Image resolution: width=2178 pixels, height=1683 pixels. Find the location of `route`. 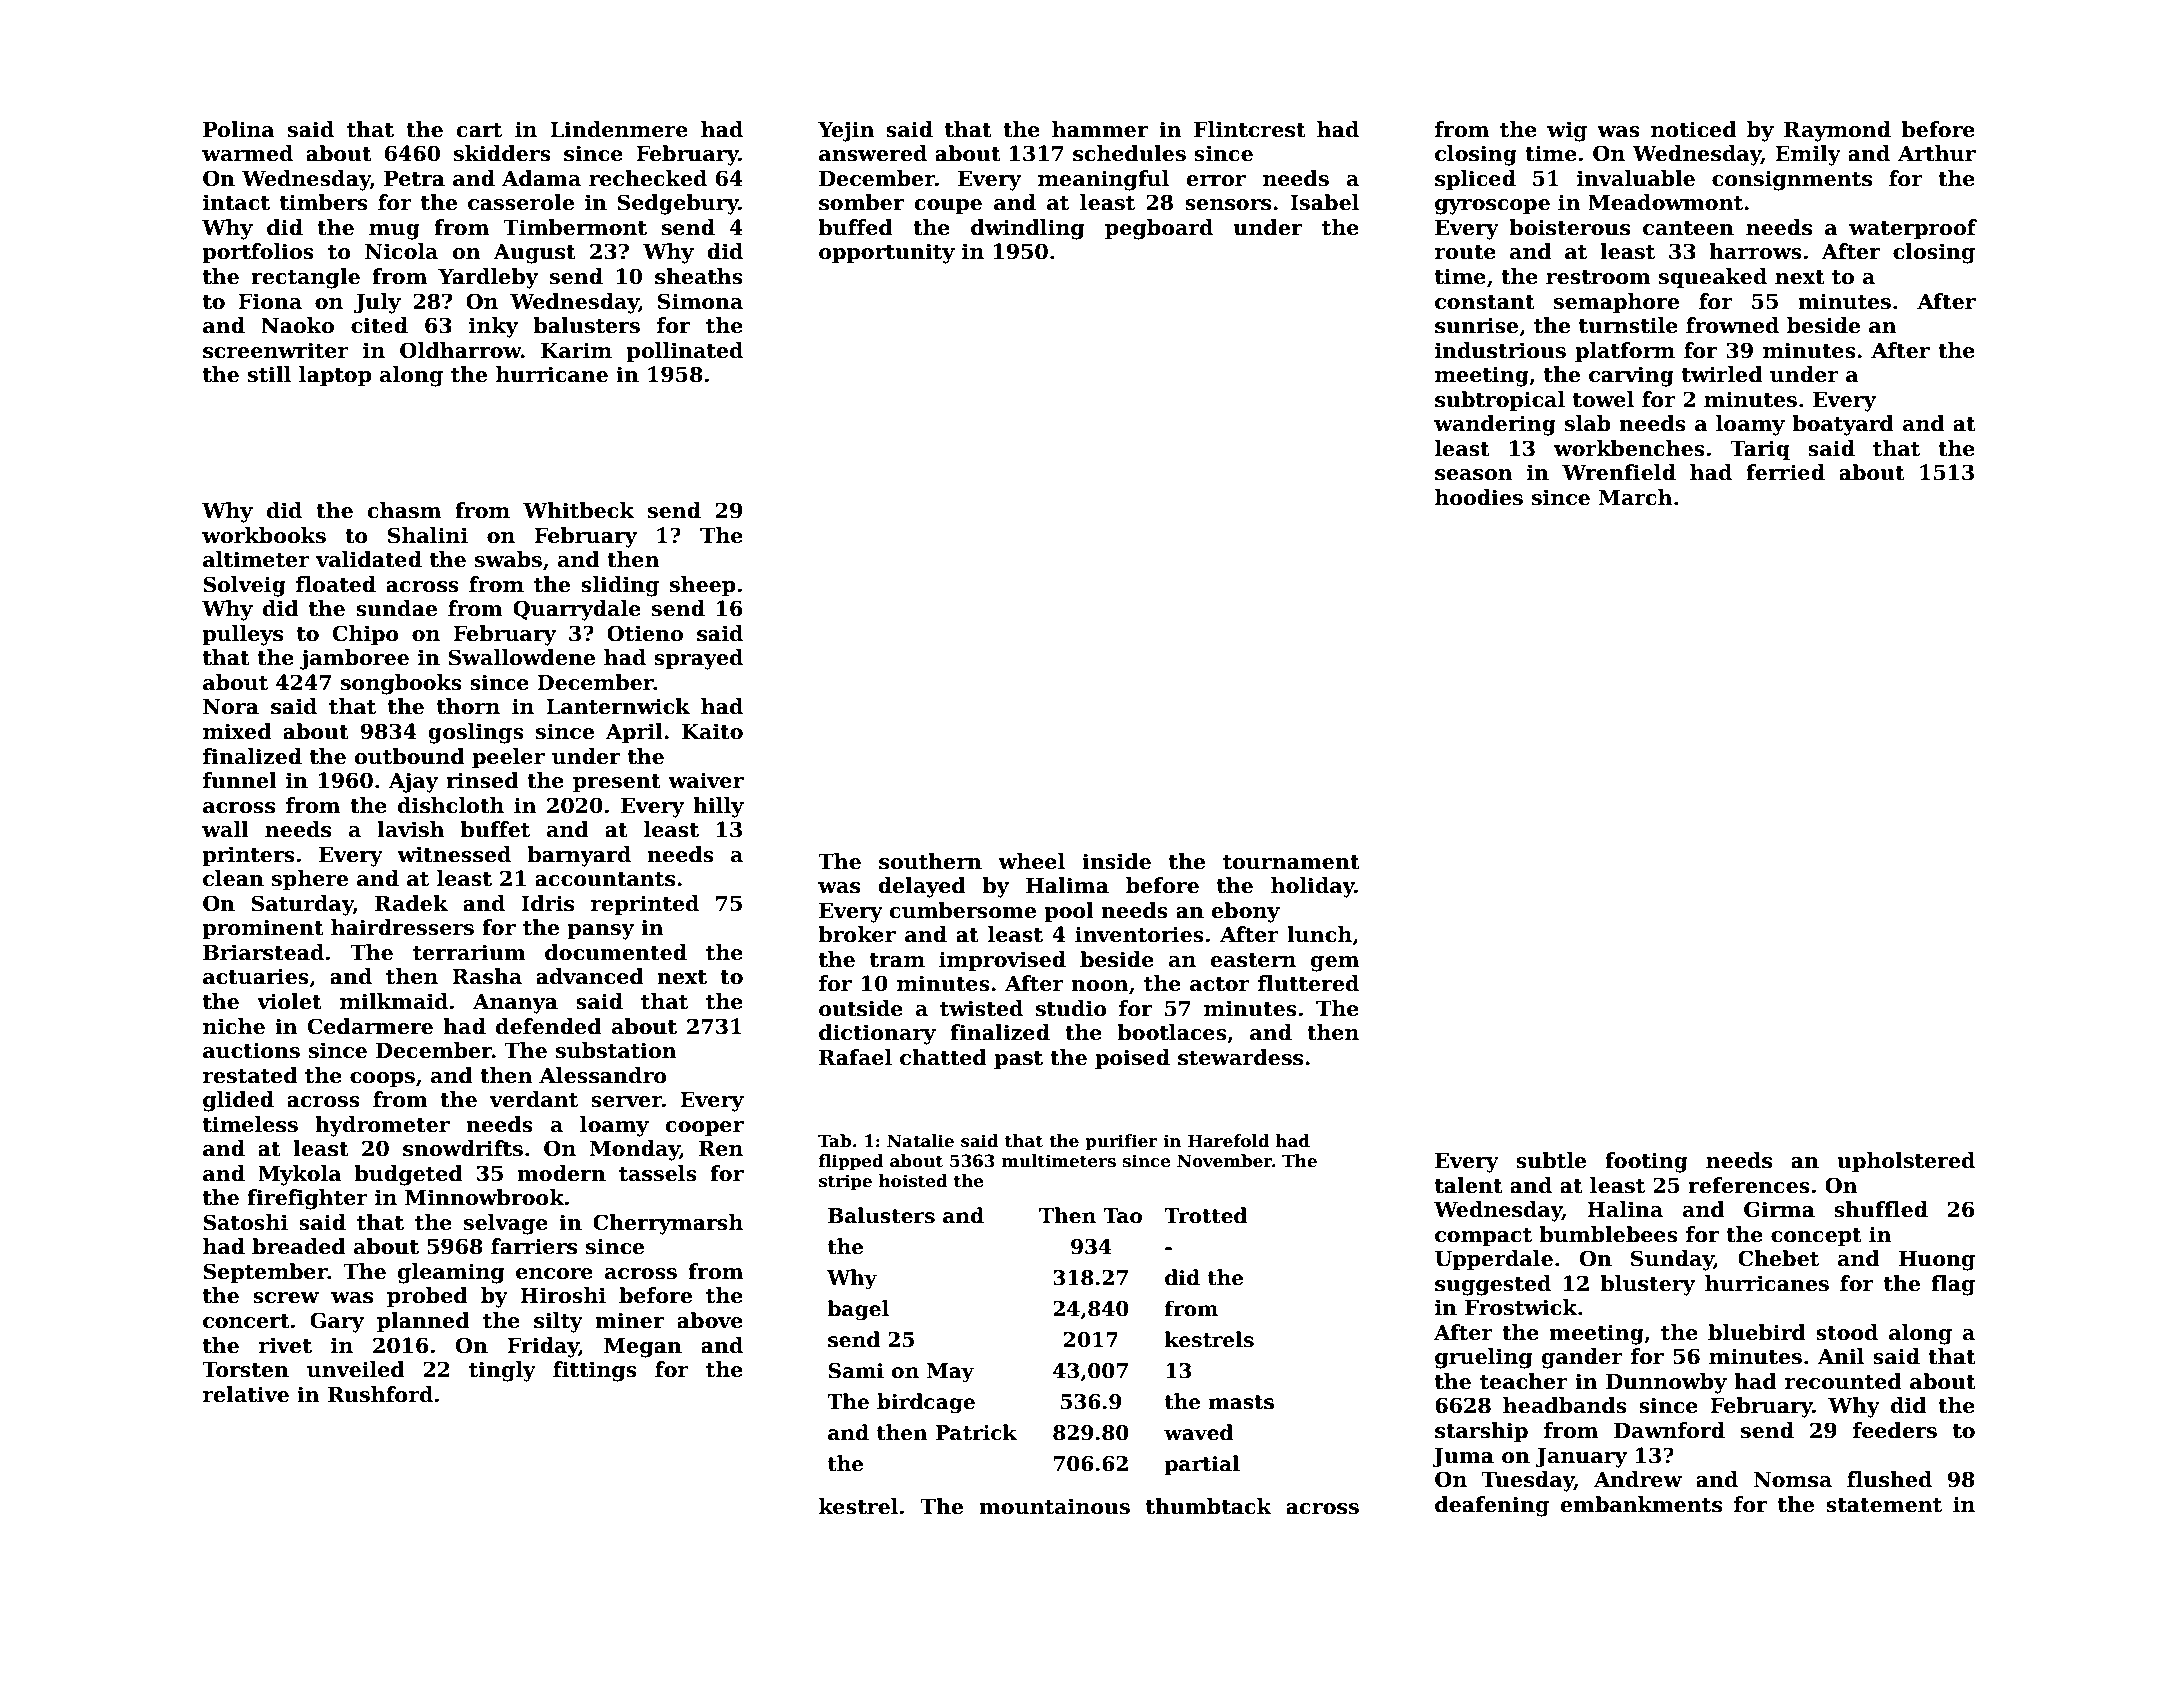

route is located at coordinates (1465, 252).
